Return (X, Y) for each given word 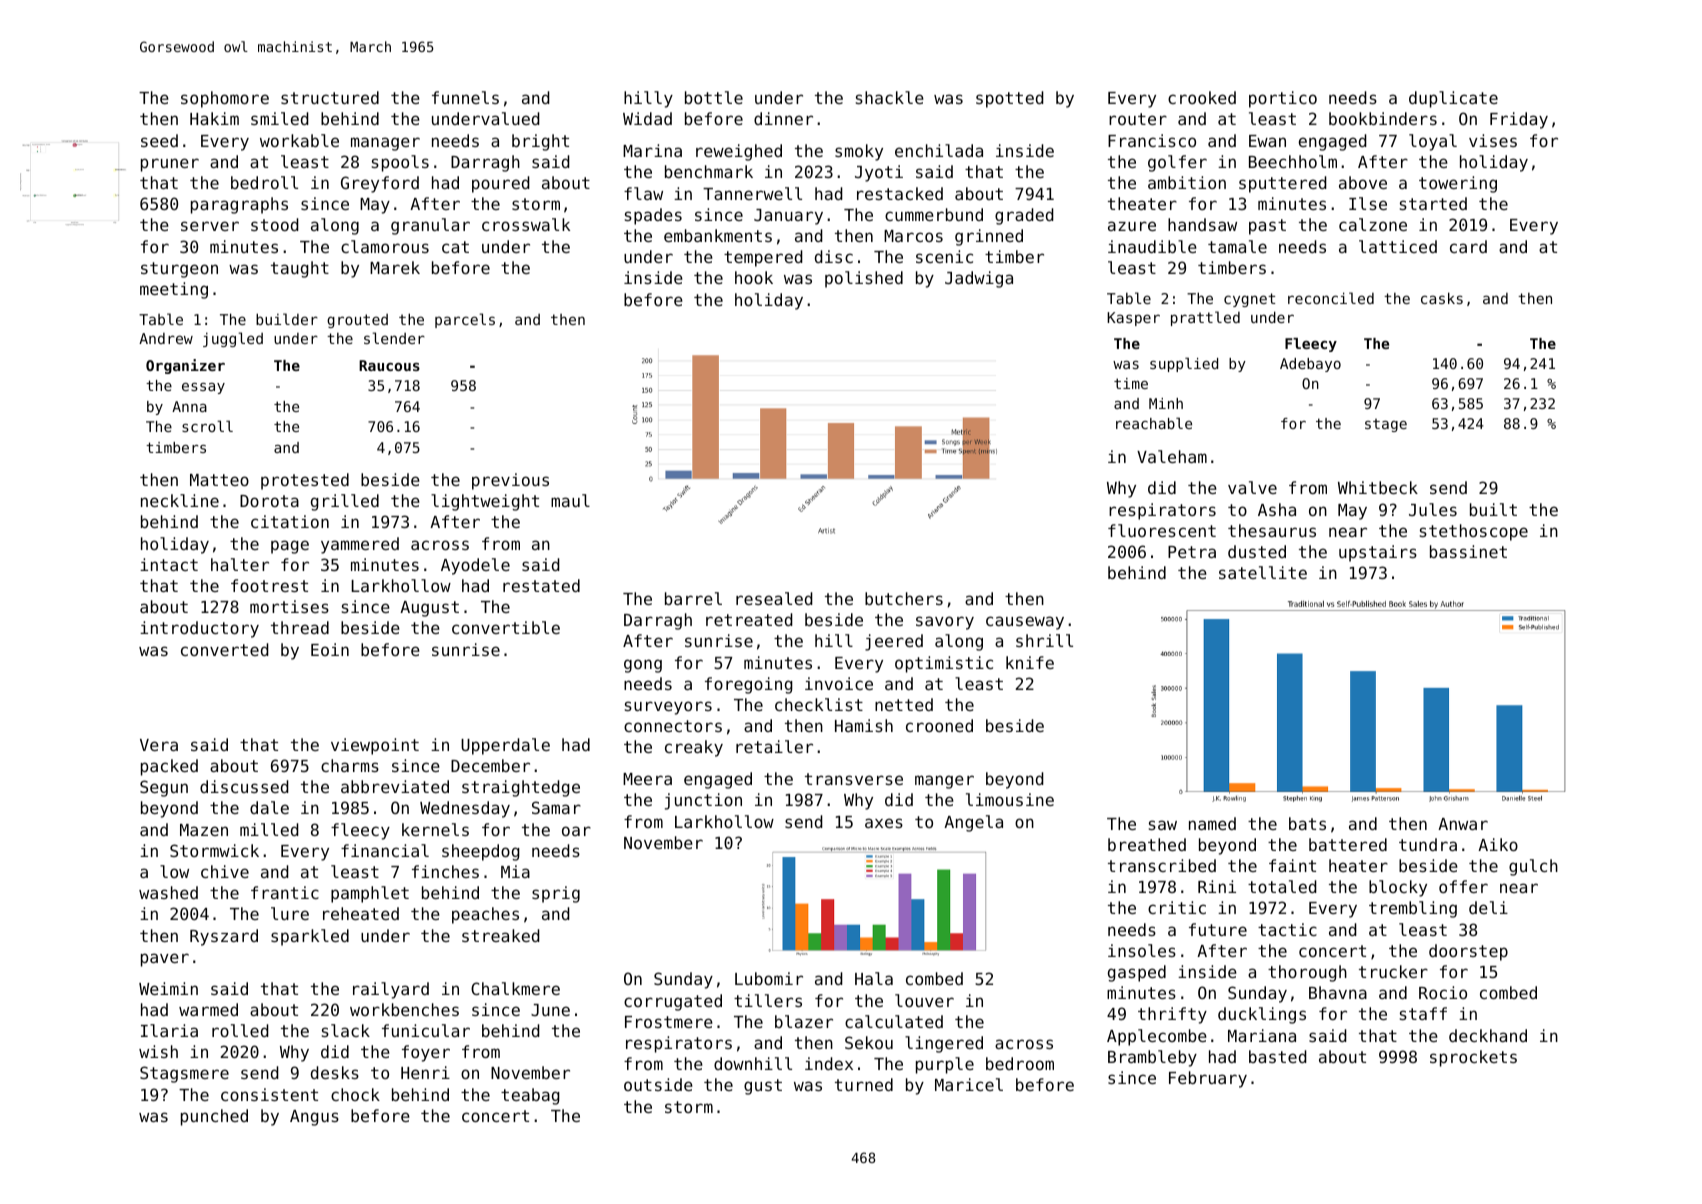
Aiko (1498, 844)
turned (864, 1084)
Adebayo (1310, 365)
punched (214, 1117)
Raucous (389, 365)
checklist (819, 704)
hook (754, 277)
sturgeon (179, 270)
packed (169, 767)
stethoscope (1474, 532)
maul (570, 500)
